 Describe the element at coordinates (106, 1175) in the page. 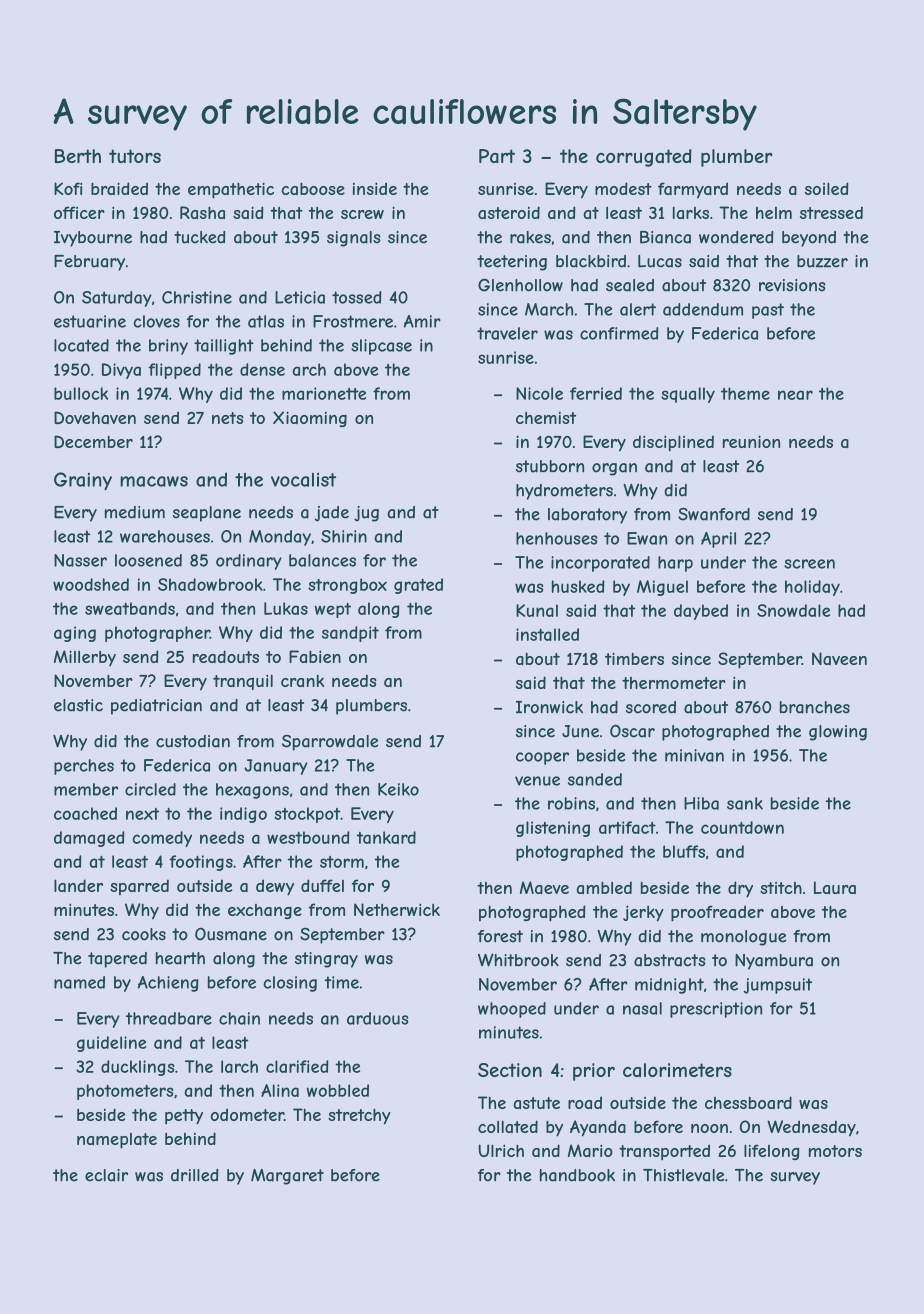

I see `eclair` at that location.
